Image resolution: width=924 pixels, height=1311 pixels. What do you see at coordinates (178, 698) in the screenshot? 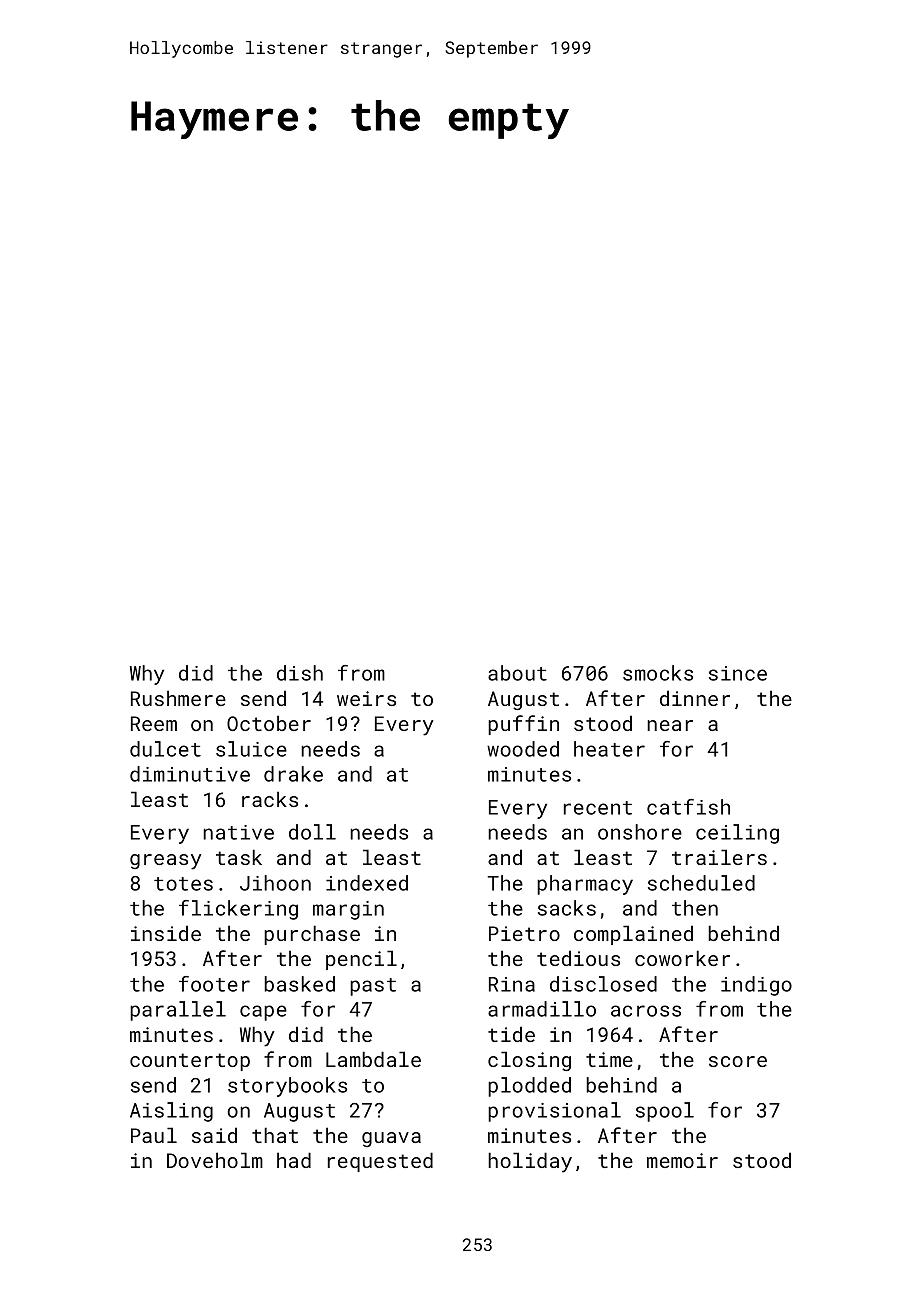
I see `Rushmere` at bounding box center [178, 698].
